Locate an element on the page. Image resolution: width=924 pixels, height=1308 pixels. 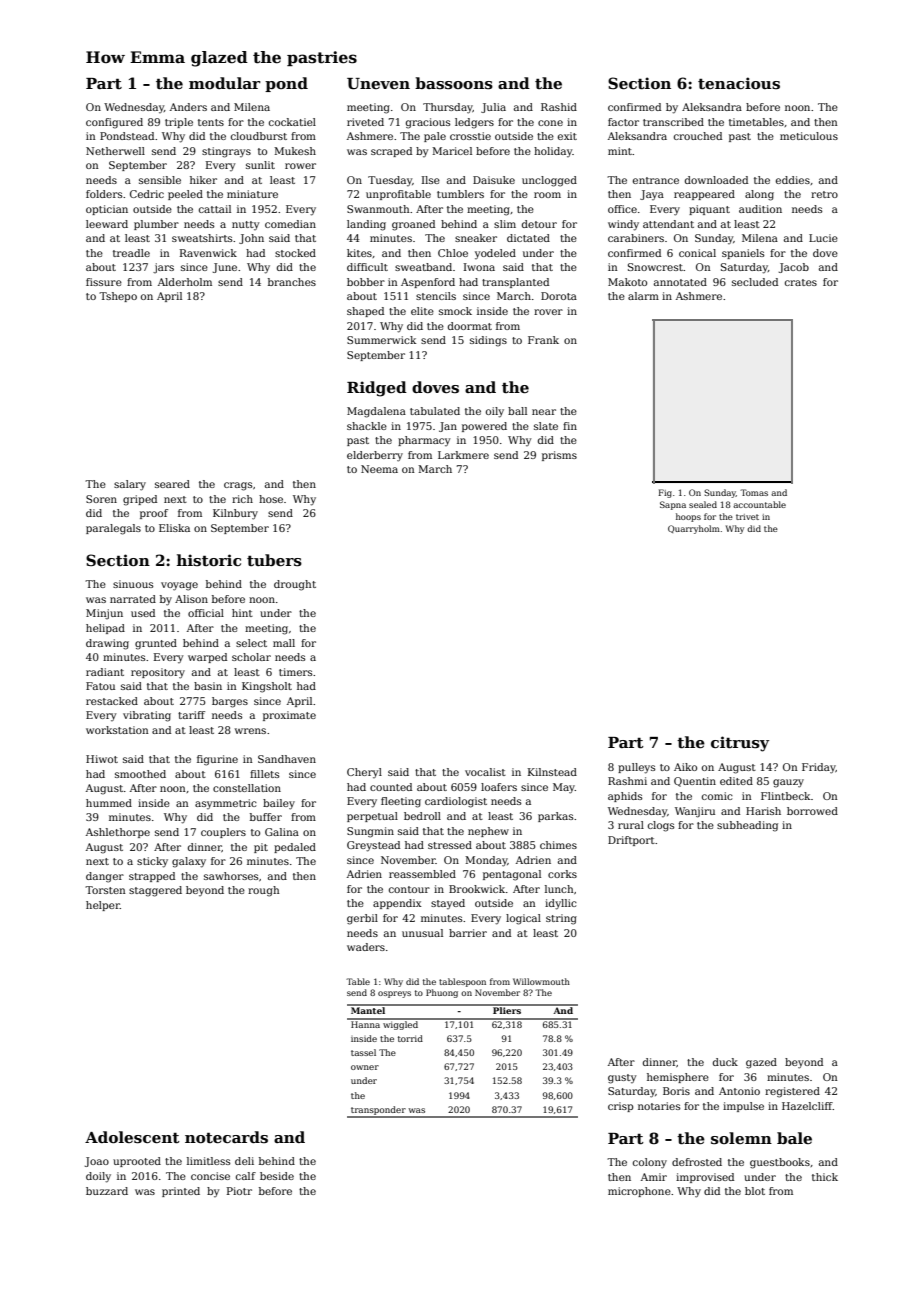
powered is located at coordinates (484, 427).
